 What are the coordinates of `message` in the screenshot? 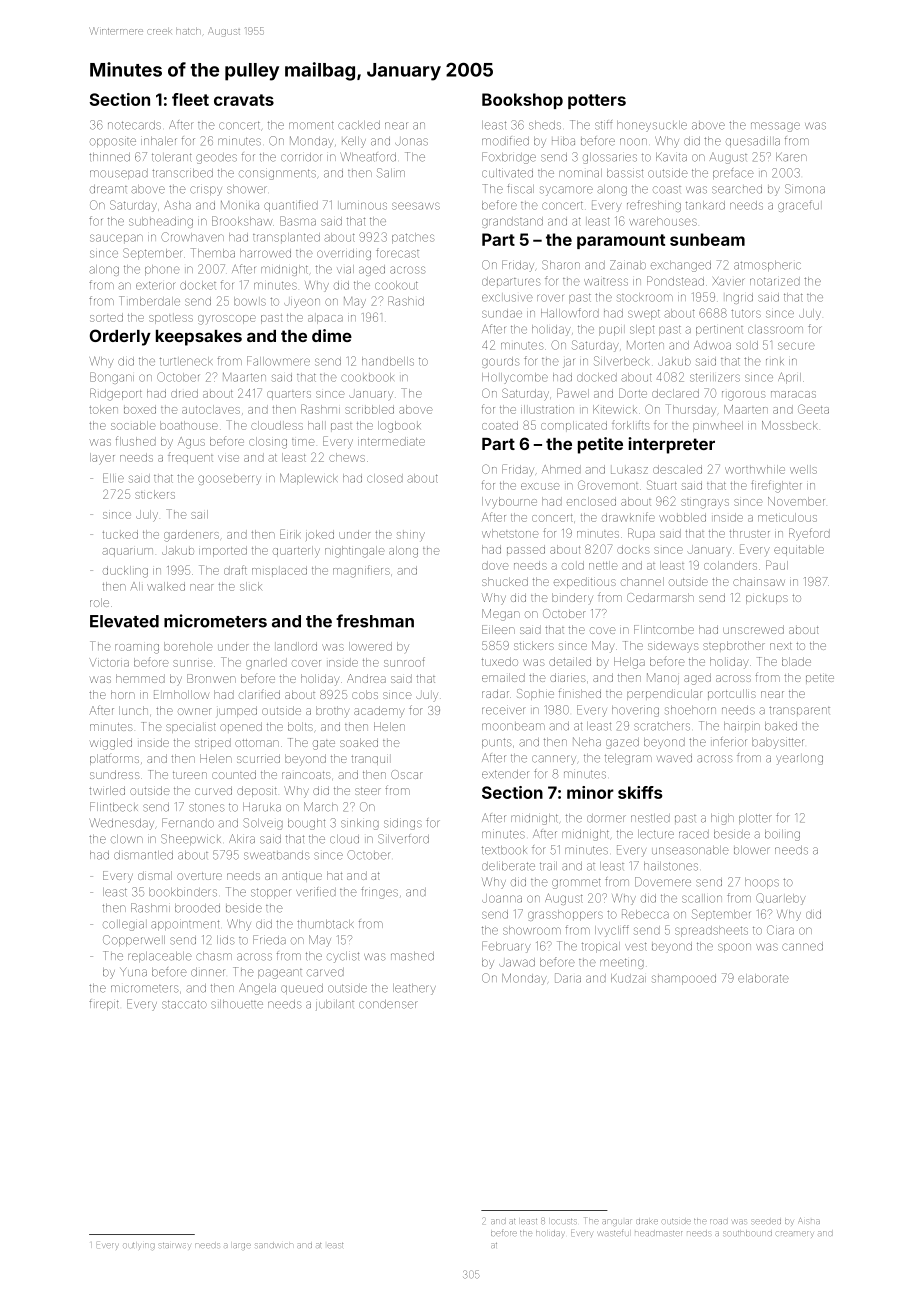 It's located at (775, 127).
